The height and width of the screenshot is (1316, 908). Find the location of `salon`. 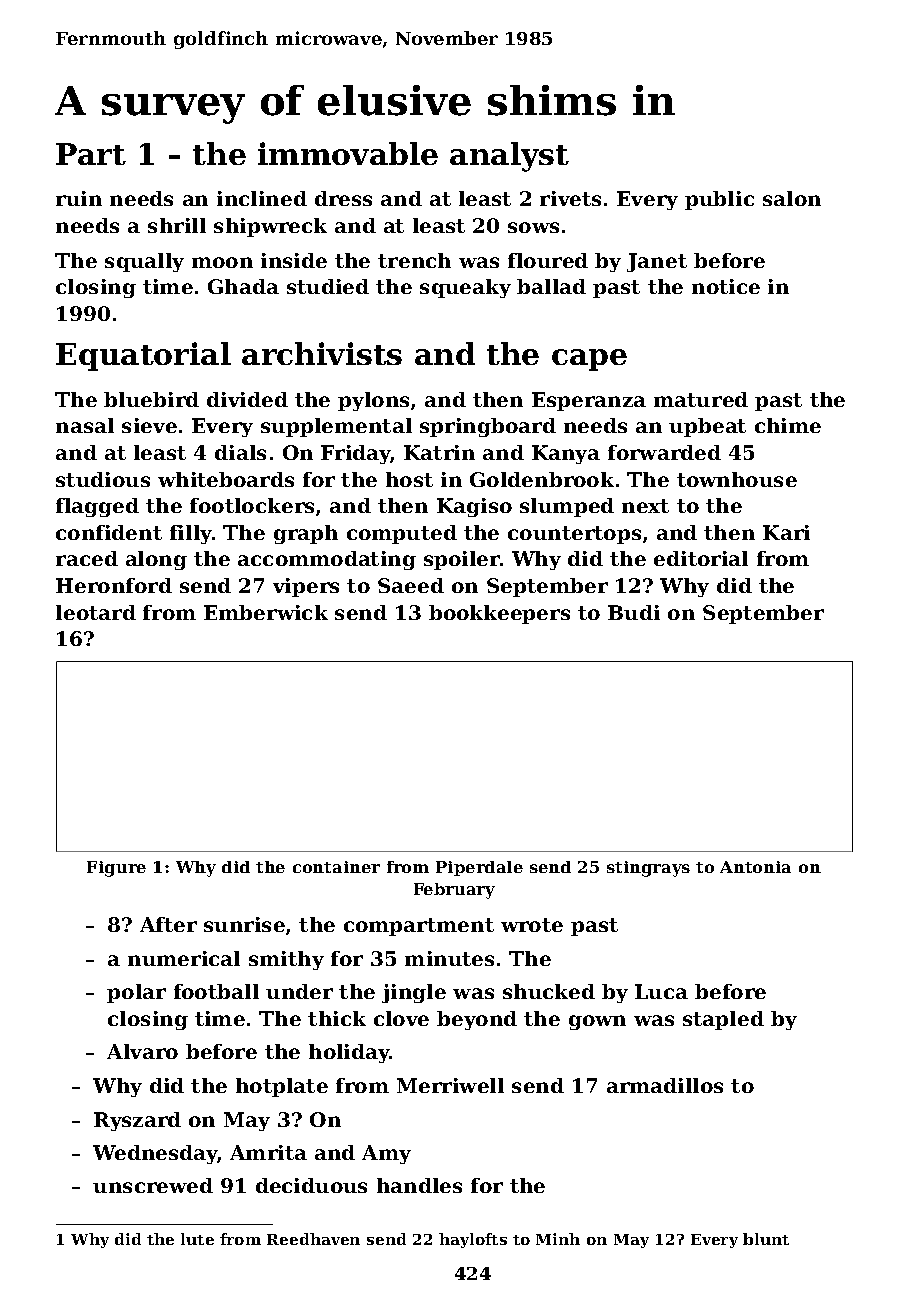

salon is located at coordinates (792, 198).
